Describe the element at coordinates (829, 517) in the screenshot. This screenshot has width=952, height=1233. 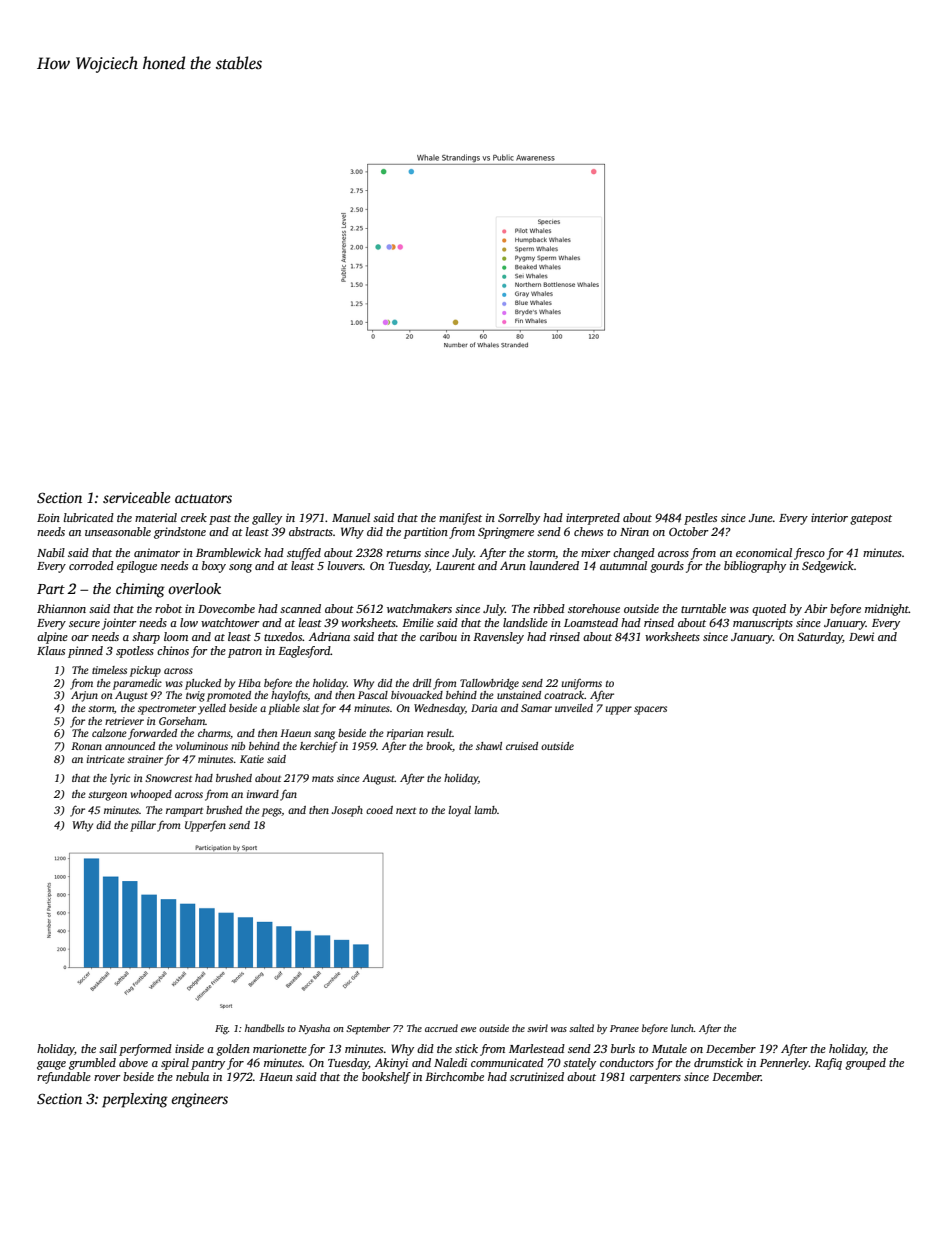
I see `interior` at that location.
